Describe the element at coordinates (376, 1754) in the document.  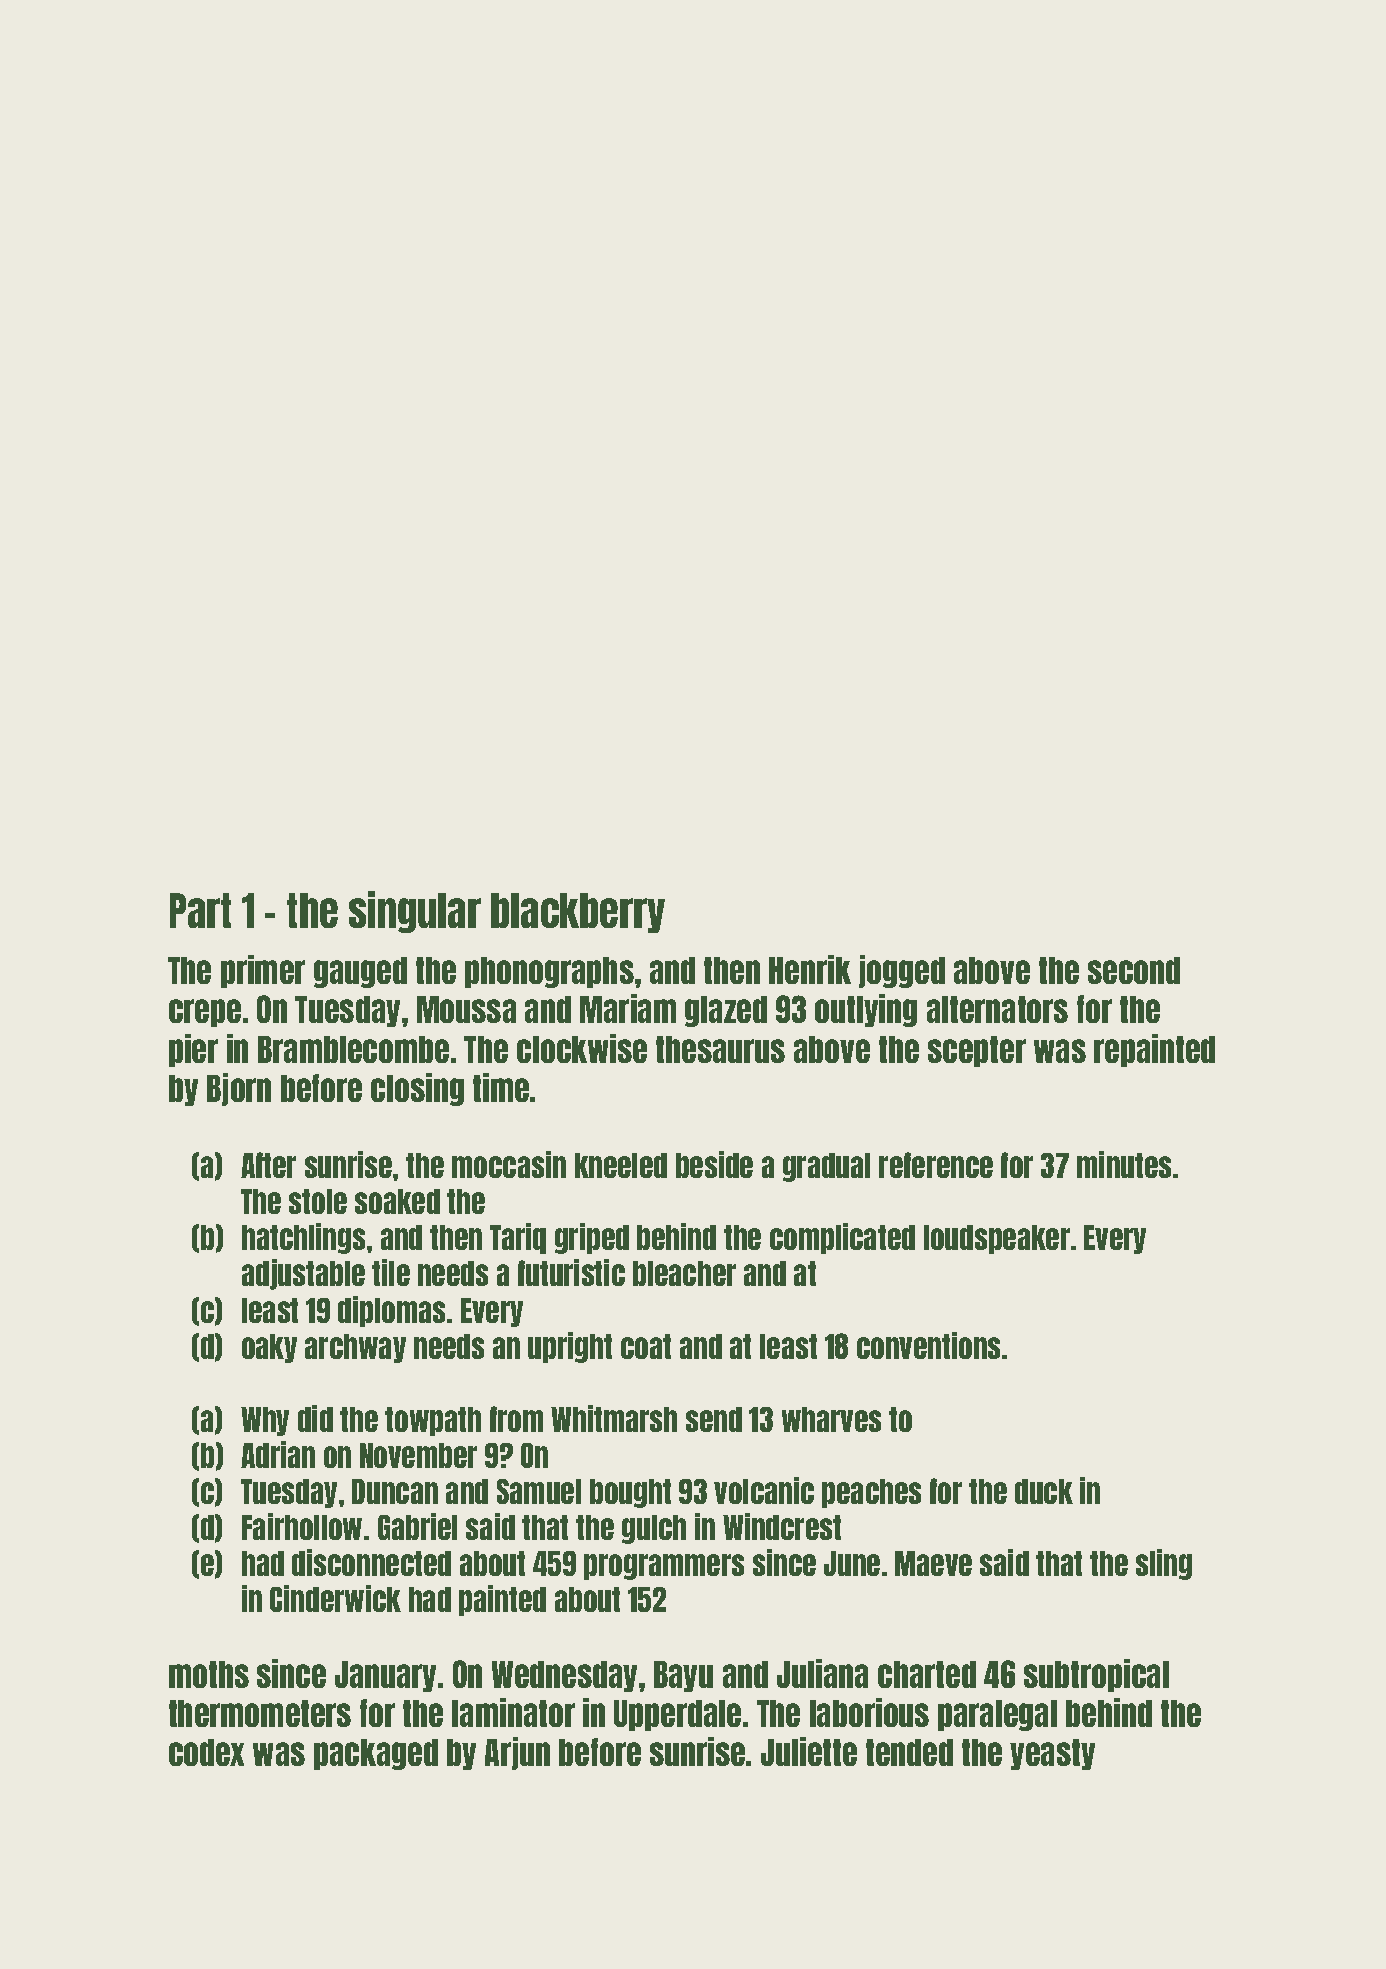
I see `packaged` at that location.
